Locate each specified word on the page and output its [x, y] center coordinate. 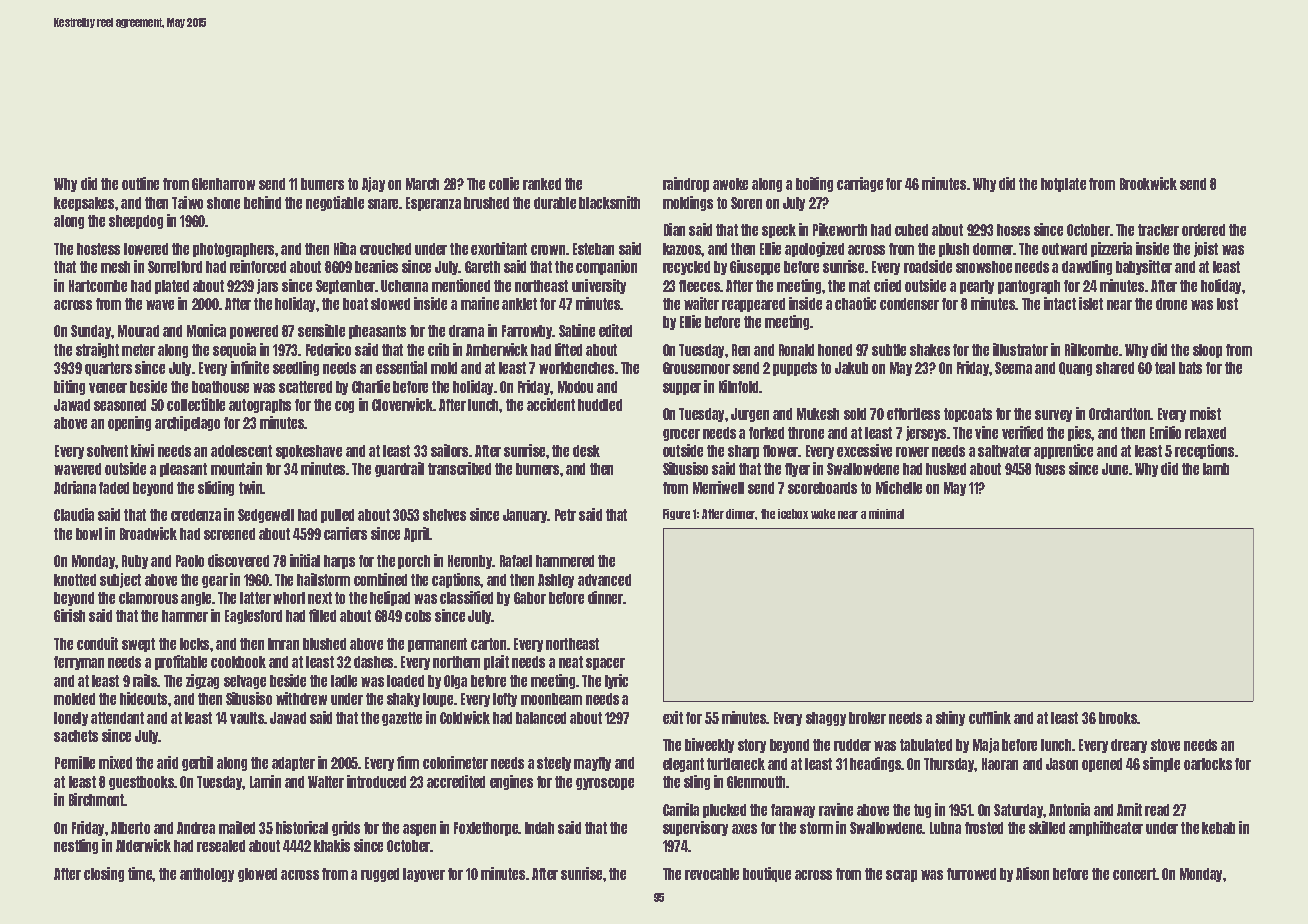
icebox [793, 514]
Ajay [373, 184]
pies [1080, 433]
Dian [674, 229]
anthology [207, 875]
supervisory [695, 828]
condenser [909, 304]
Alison [1032, 873]
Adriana [75, 487]
